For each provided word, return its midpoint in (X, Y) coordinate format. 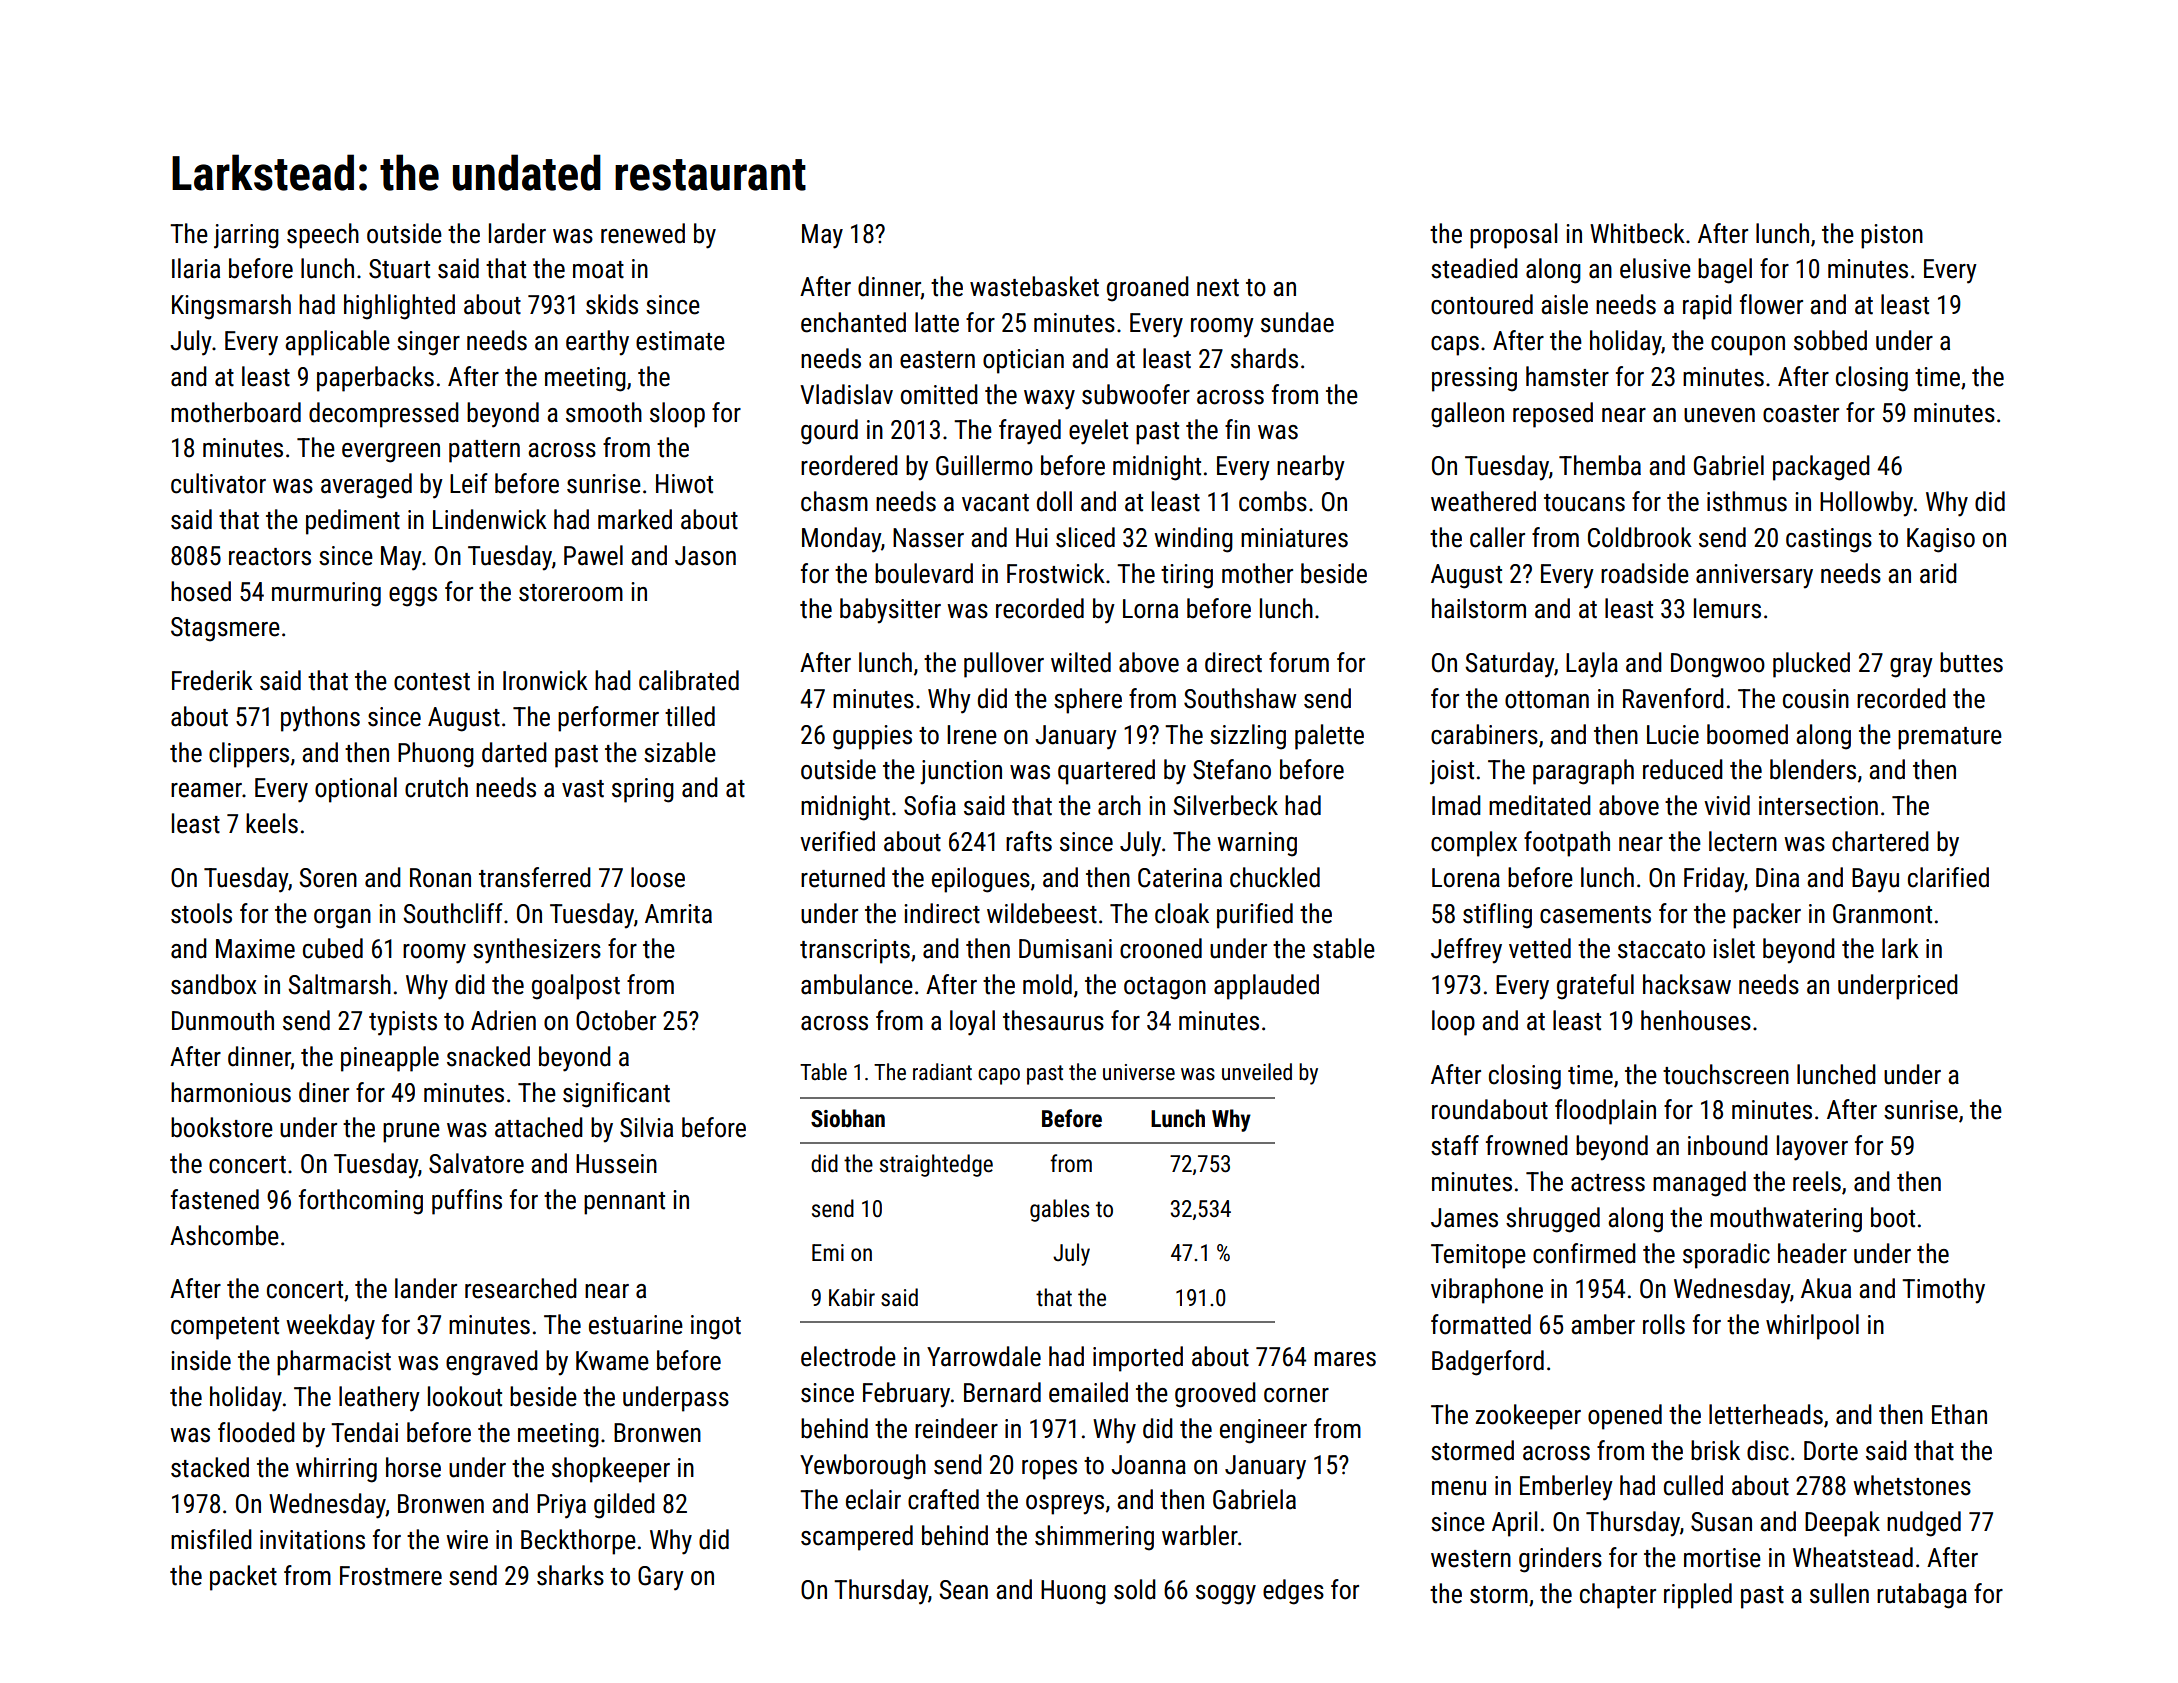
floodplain (1605, 1112)
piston (1892, 236)
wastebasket (1034, 286)
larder (517, 233)
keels (272, 823)
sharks (570, 1575)
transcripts (855, 951)
